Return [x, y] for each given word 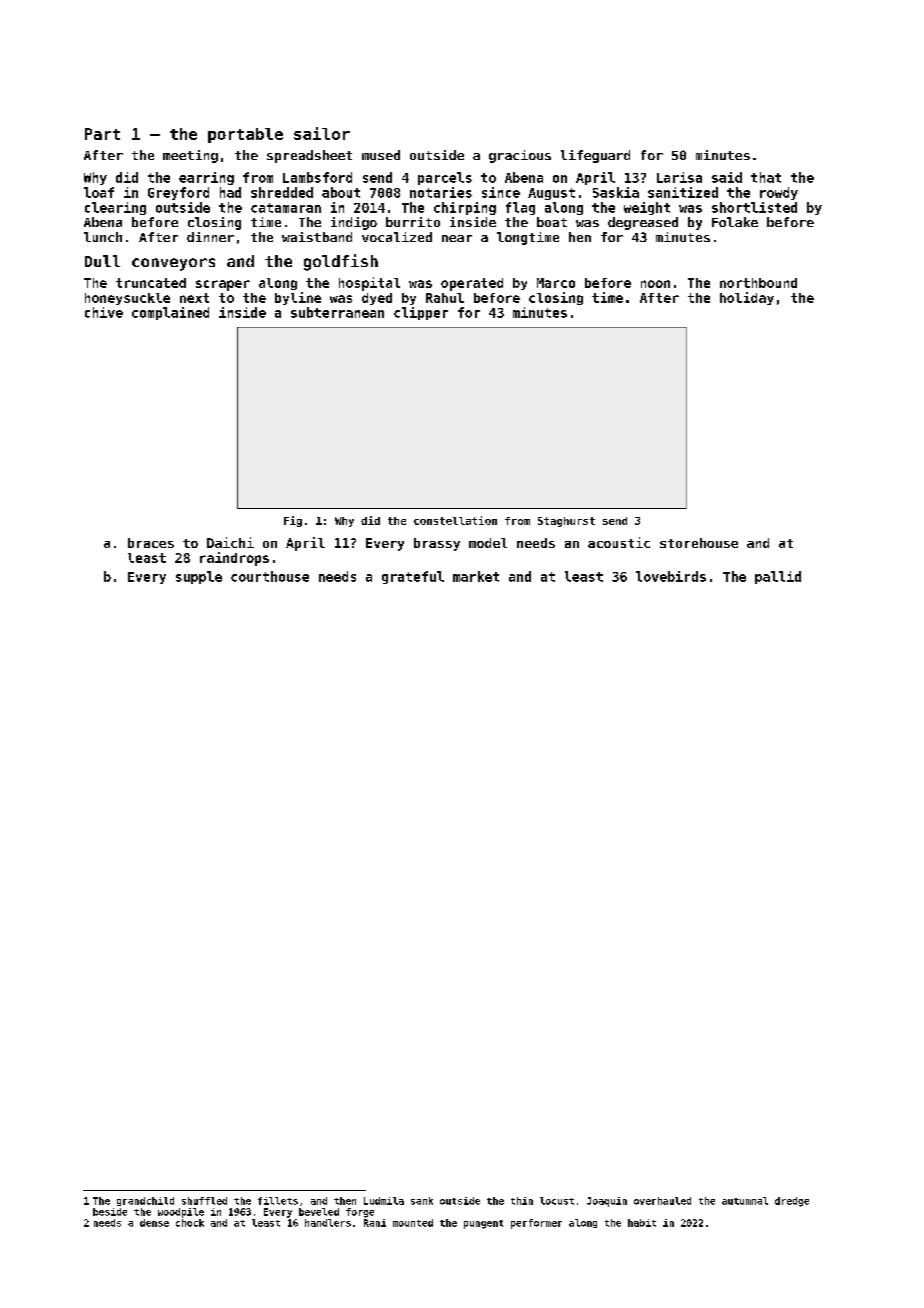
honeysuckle [127, 299]
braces [151, 543]
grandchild [145, 1201]
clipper [421, 313]
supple [199, 577]
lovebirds [671, 576]
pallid [778, 577]
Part [102, 134]
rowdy [779, 193]
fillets [278, 1201]
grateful [413, 577]
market [476, 576]
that [766, 177]
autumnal [745, 1201]
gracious [520, 156]
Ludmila [384, 1201]
